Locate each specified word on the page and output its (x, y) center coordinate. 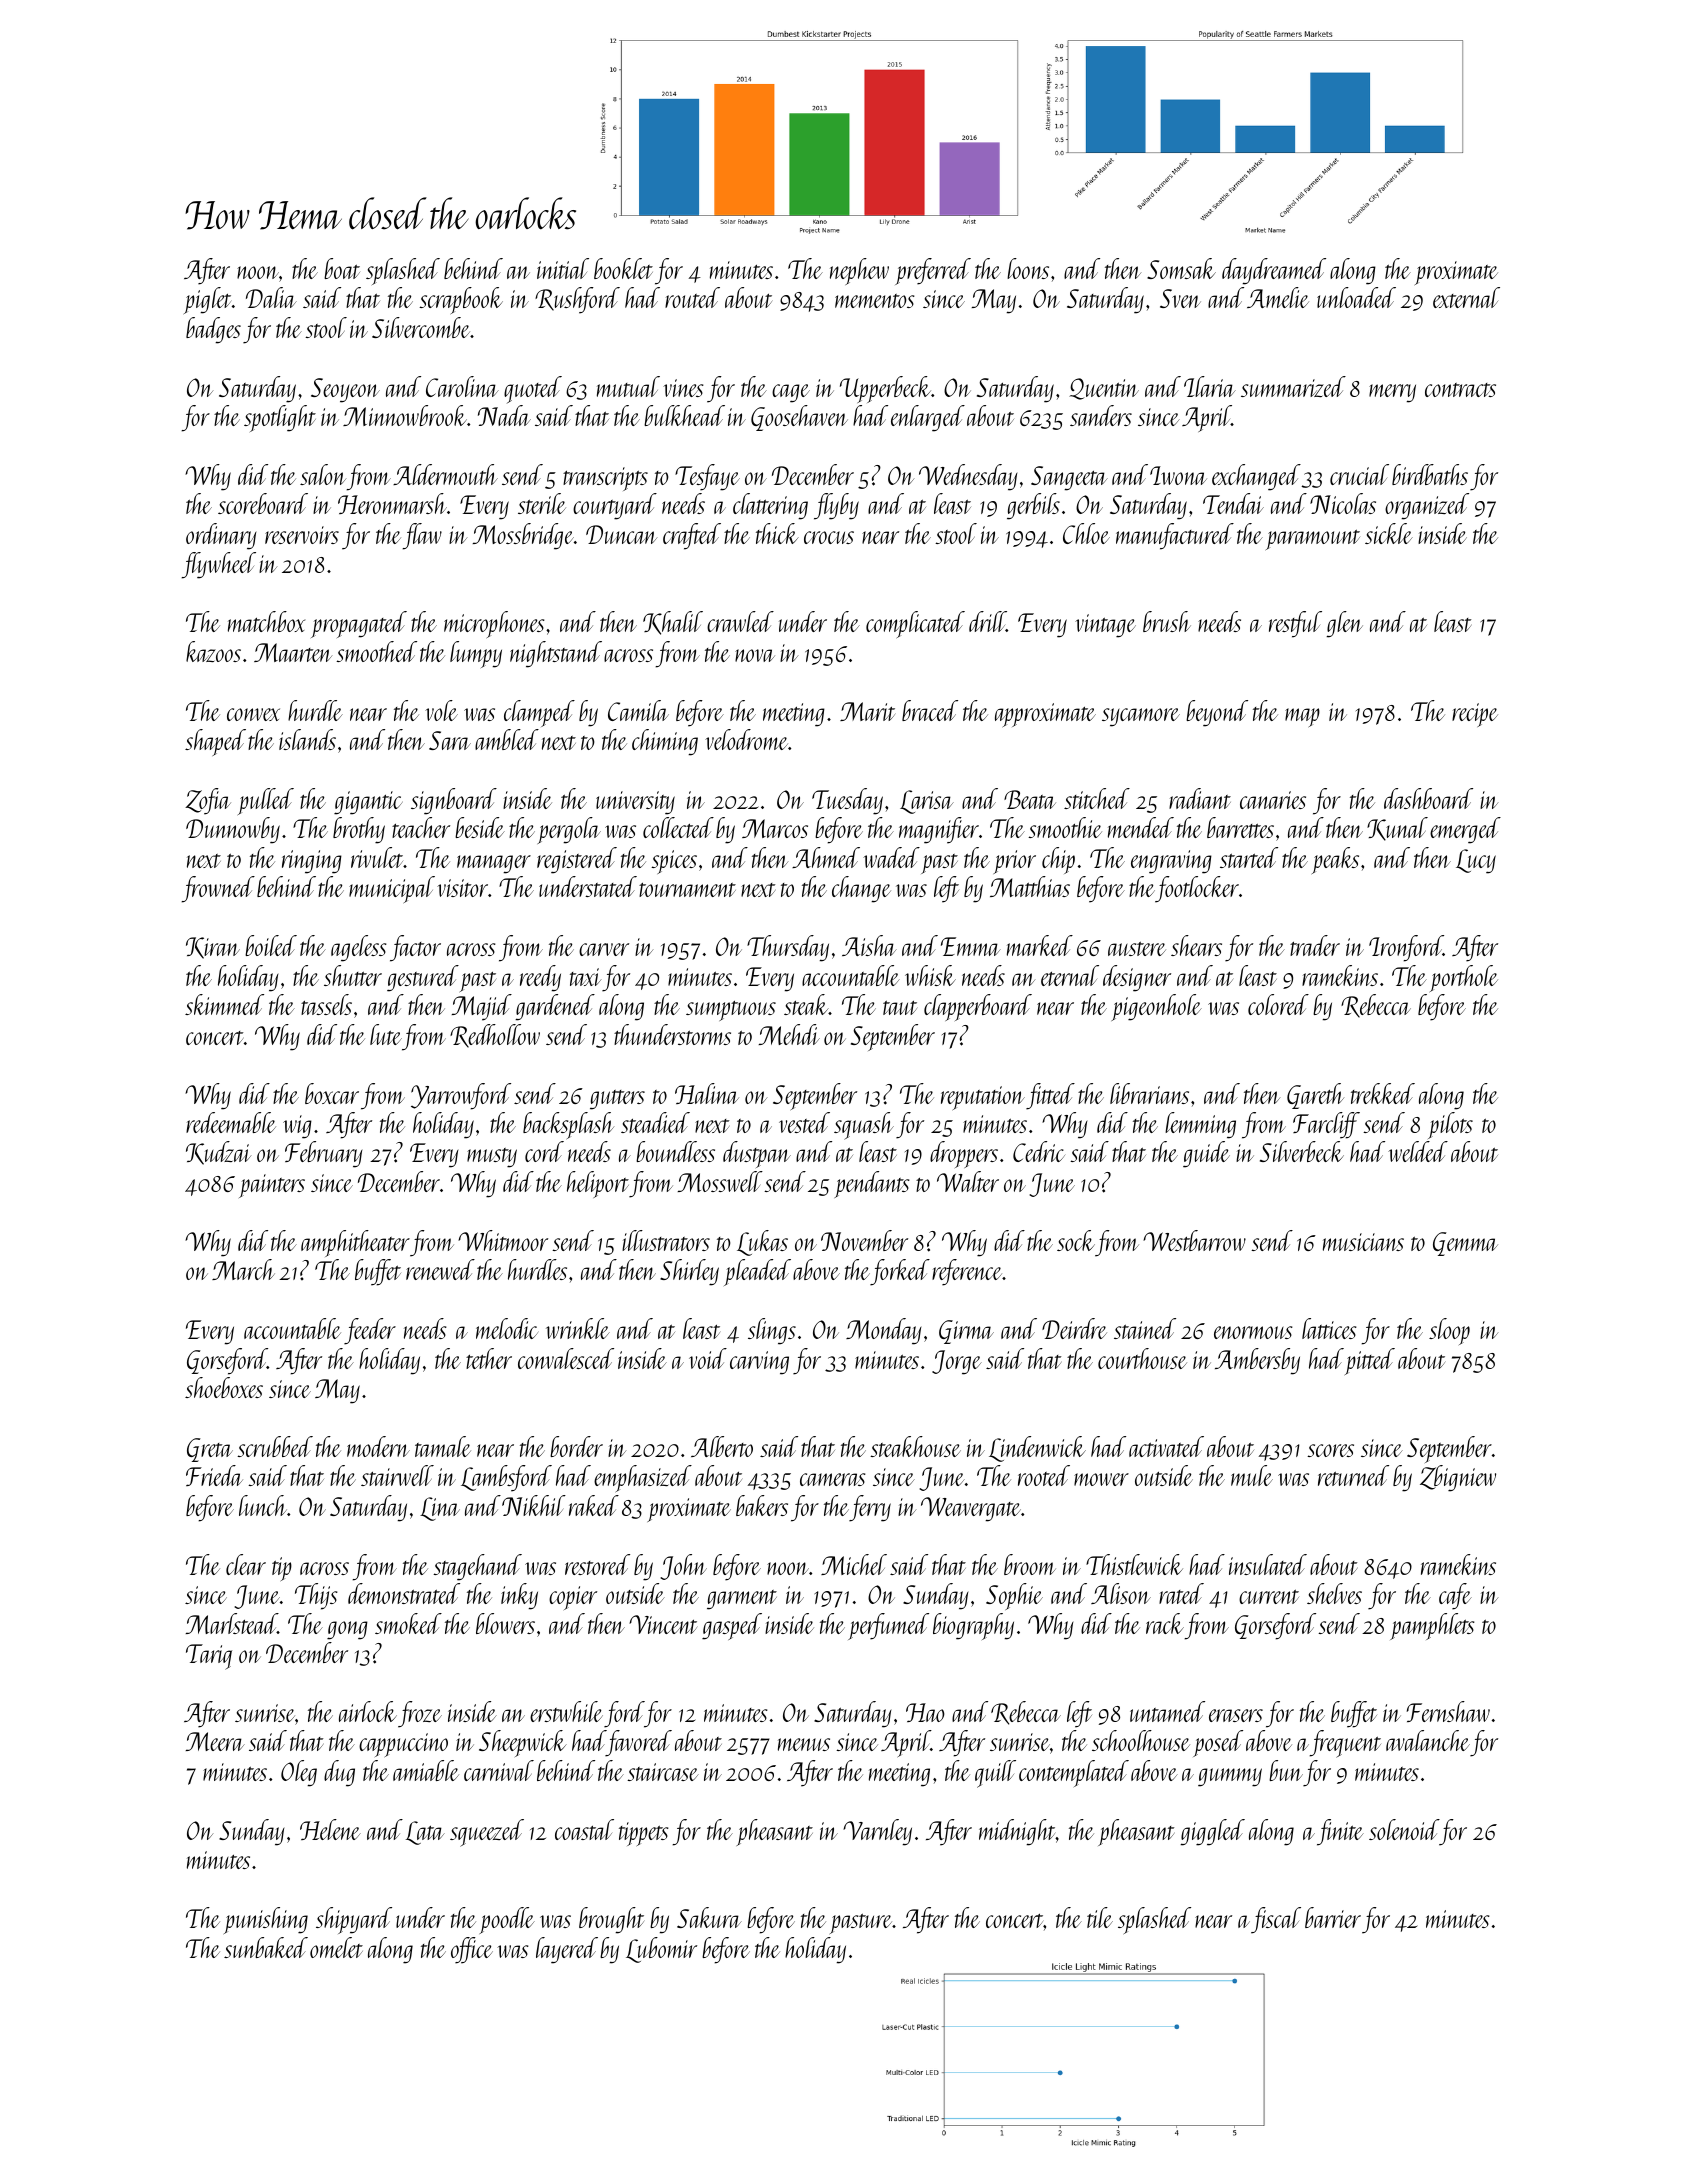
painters (272, 1186)
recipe (1475, 715)
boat (342, 268)
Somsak (1181, 268)
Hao (925, 1712)
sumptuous (731, 1011)
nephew (859, 271)
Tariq (209, 1657)
